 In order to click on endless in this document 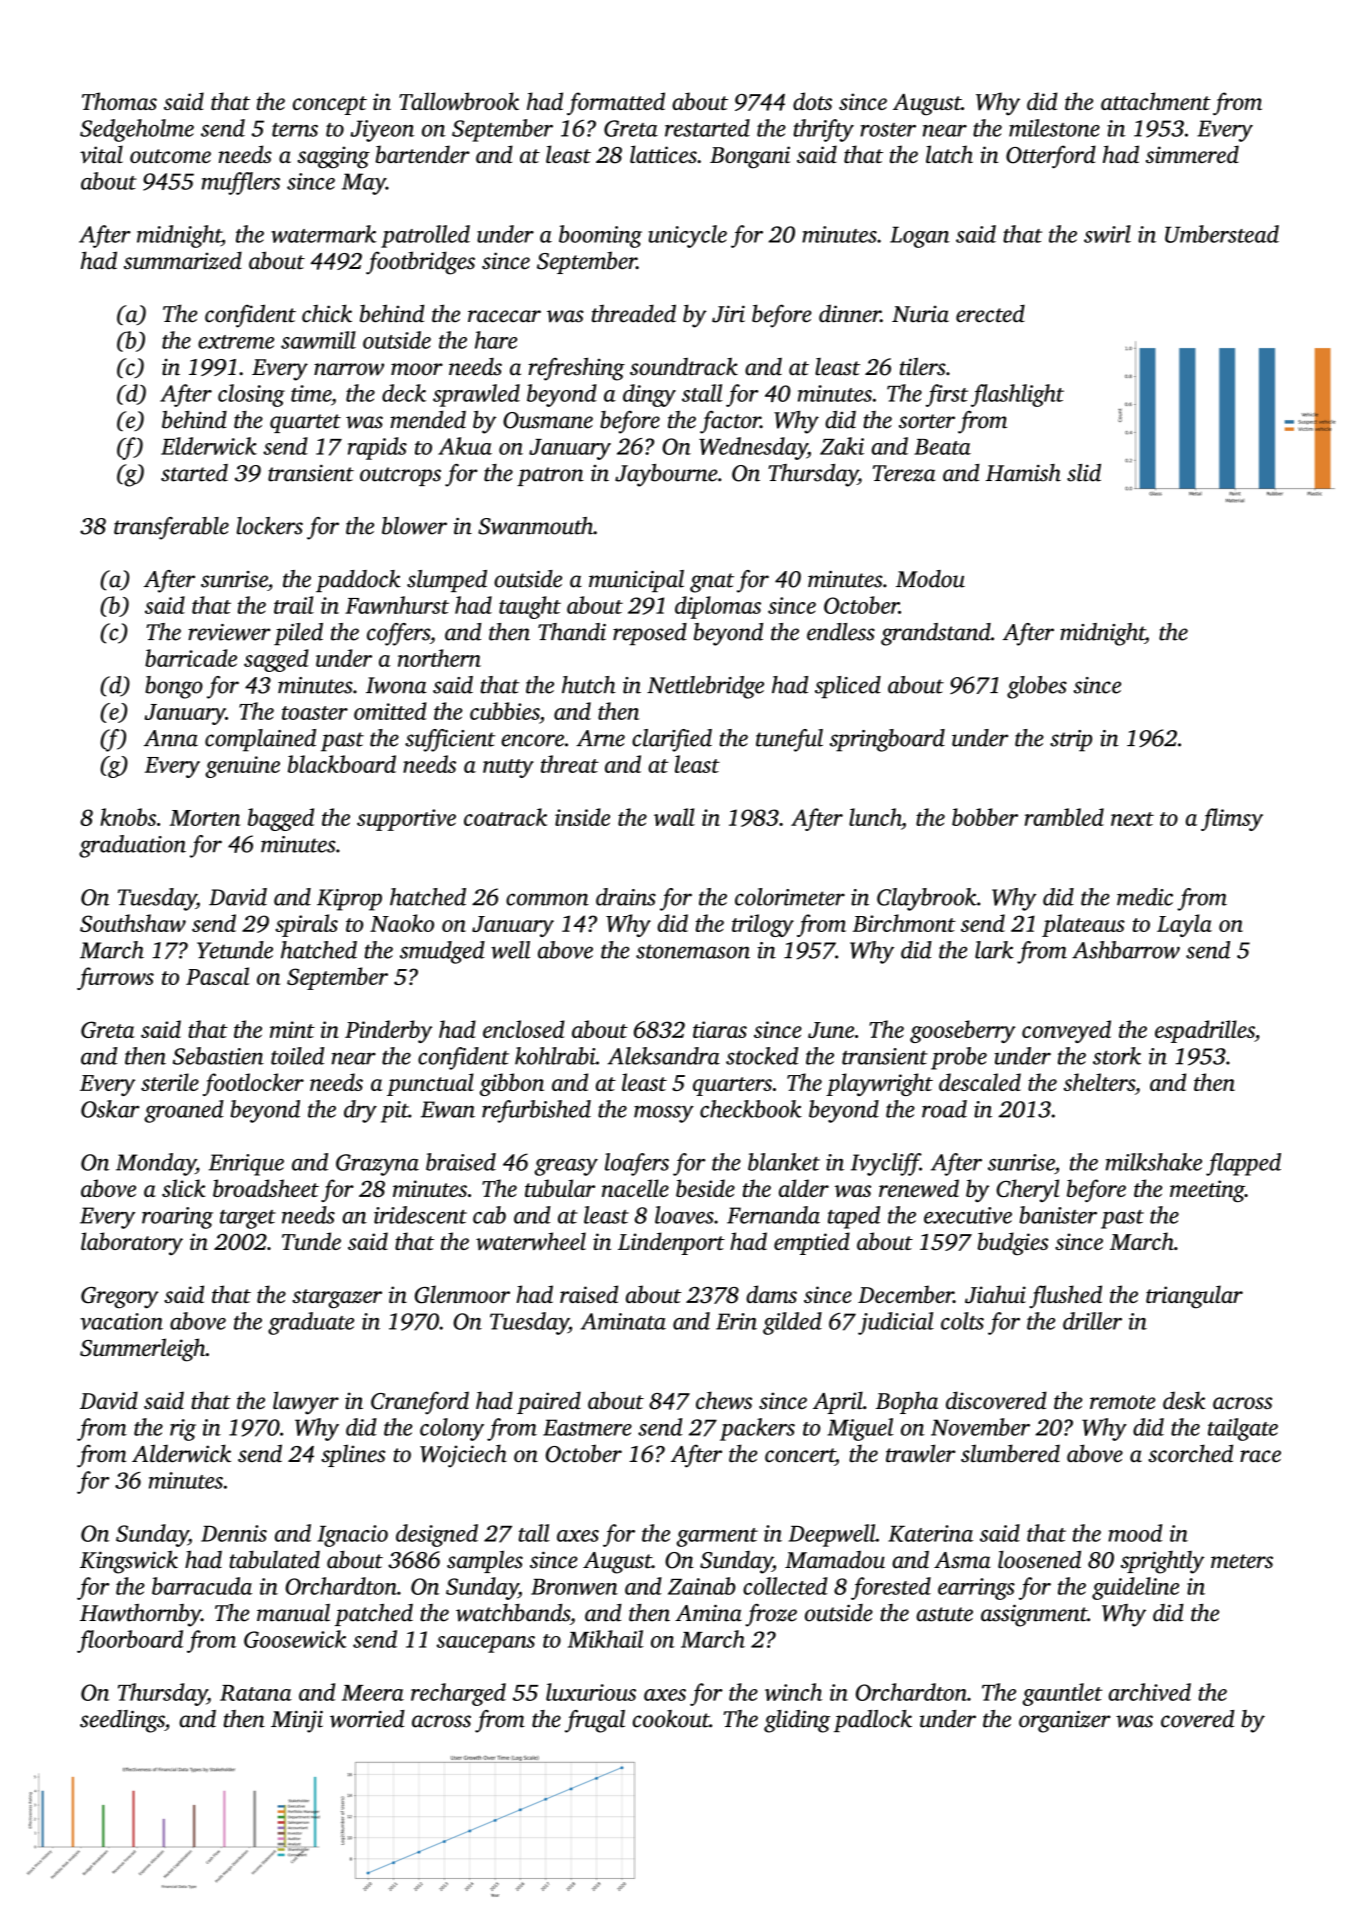, I will do `click(841, 632)`.
